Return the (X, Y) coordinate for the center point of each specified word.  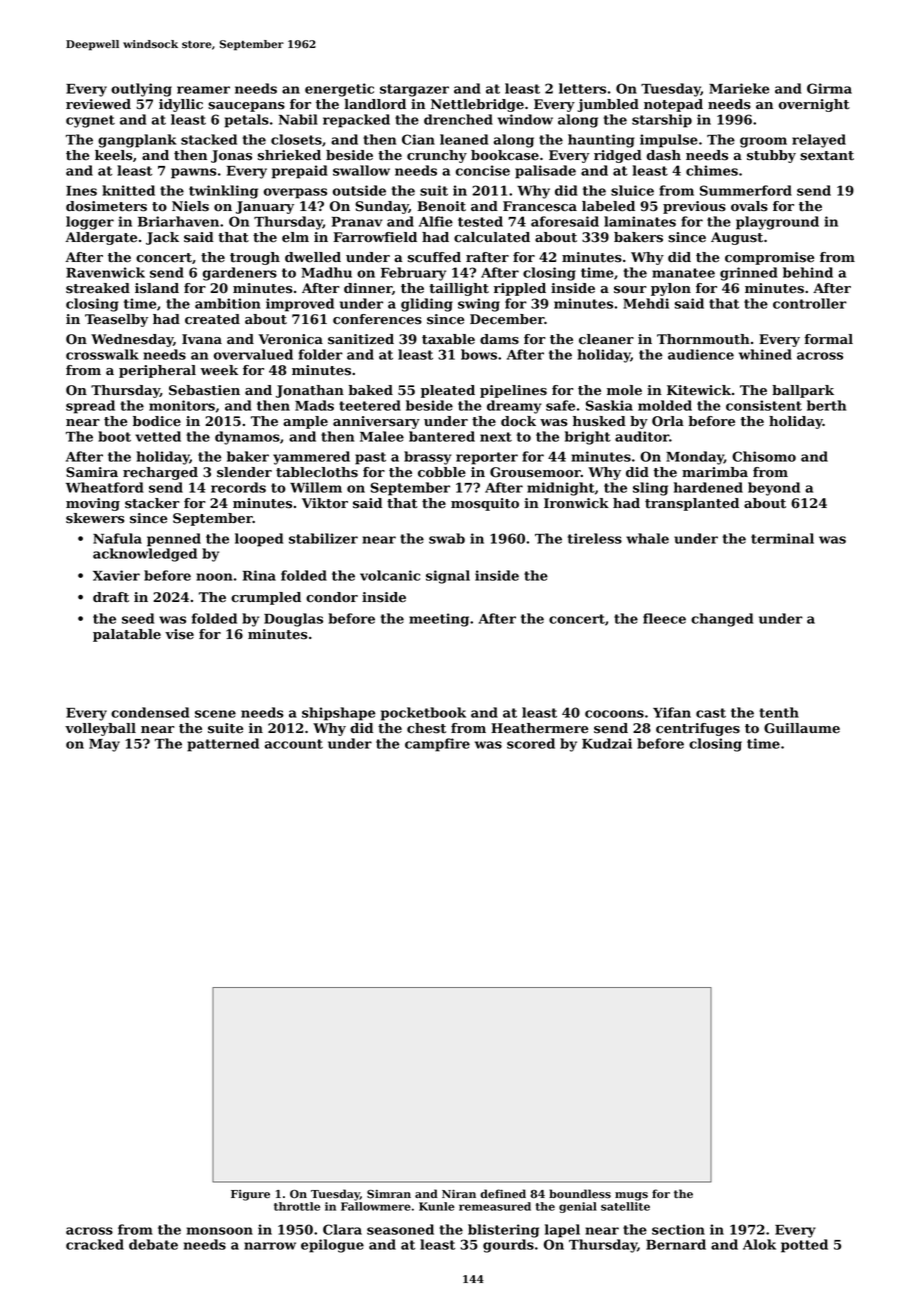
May (104, 745)
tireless (595, 538)
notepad (673, 105)
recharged (160, 473)
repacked (356, 121)
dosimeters (106, 206)
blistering (503, 1231)
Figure (250, 1195)
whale (647, 538)
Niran (459, 1193)
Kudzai (607, 743)
